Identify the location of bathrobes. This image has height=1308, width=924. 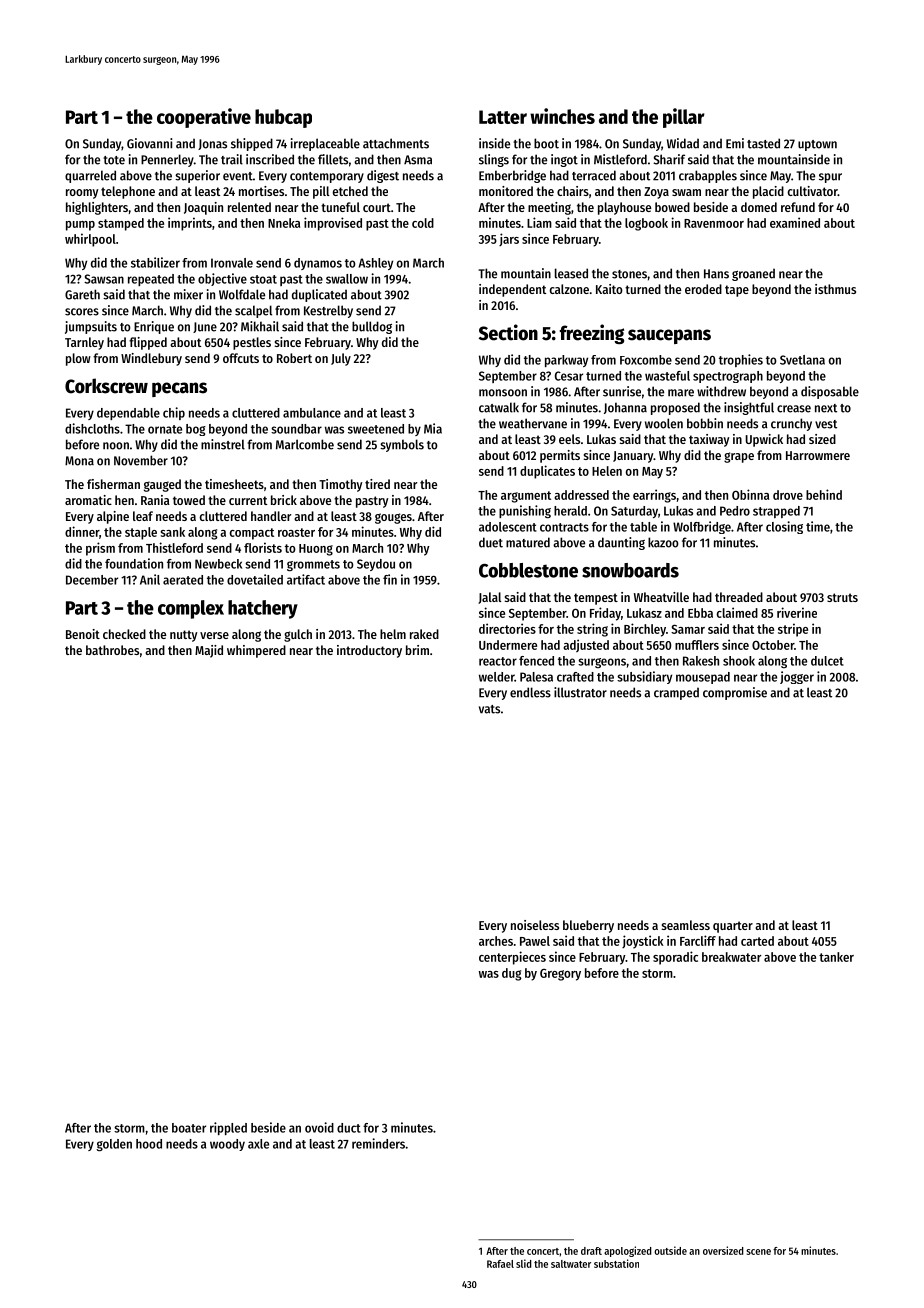
(112, 650).
